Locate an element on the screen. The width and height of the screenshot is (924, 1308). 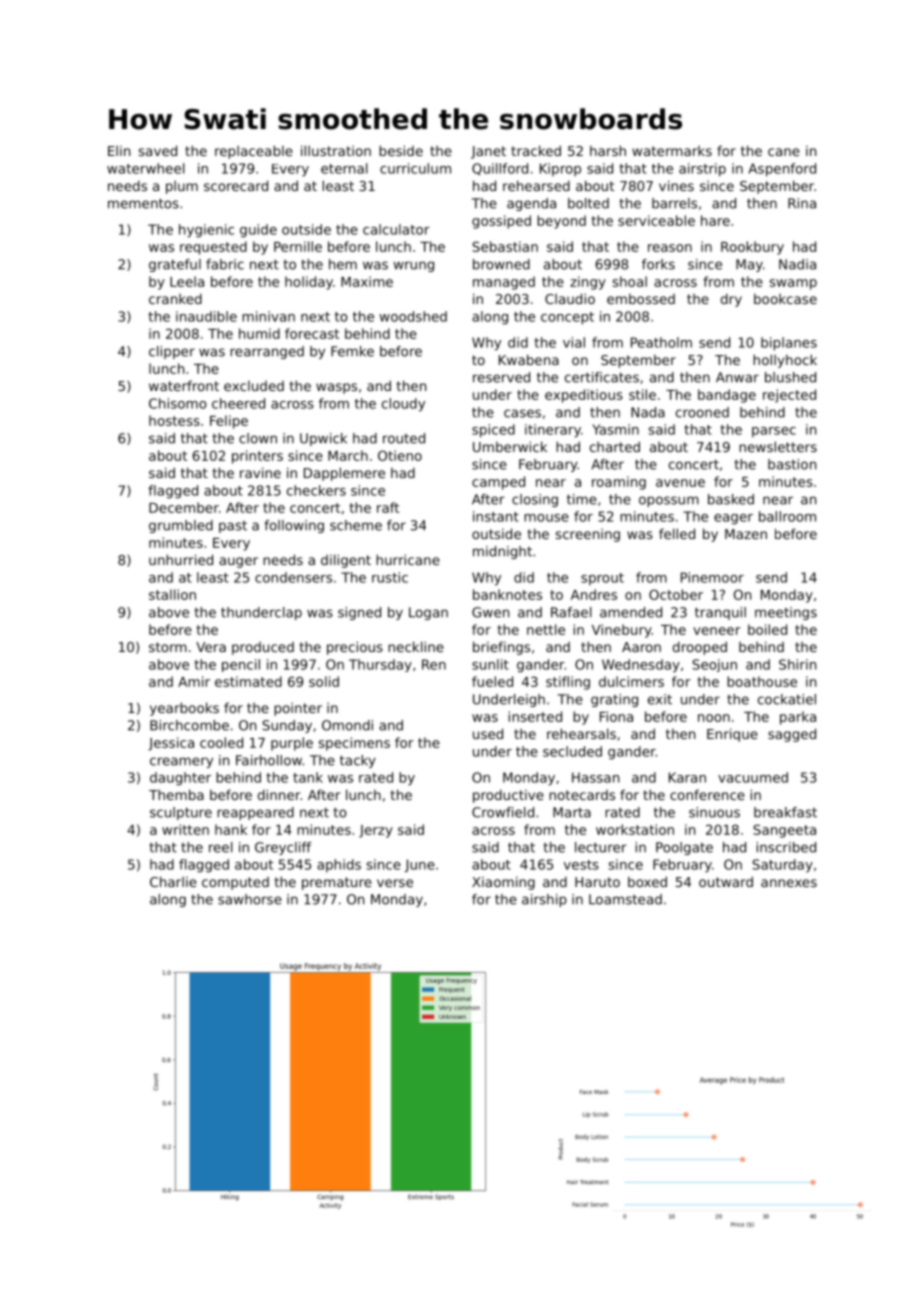
Peatholm is located at coordinates (661, 342).
